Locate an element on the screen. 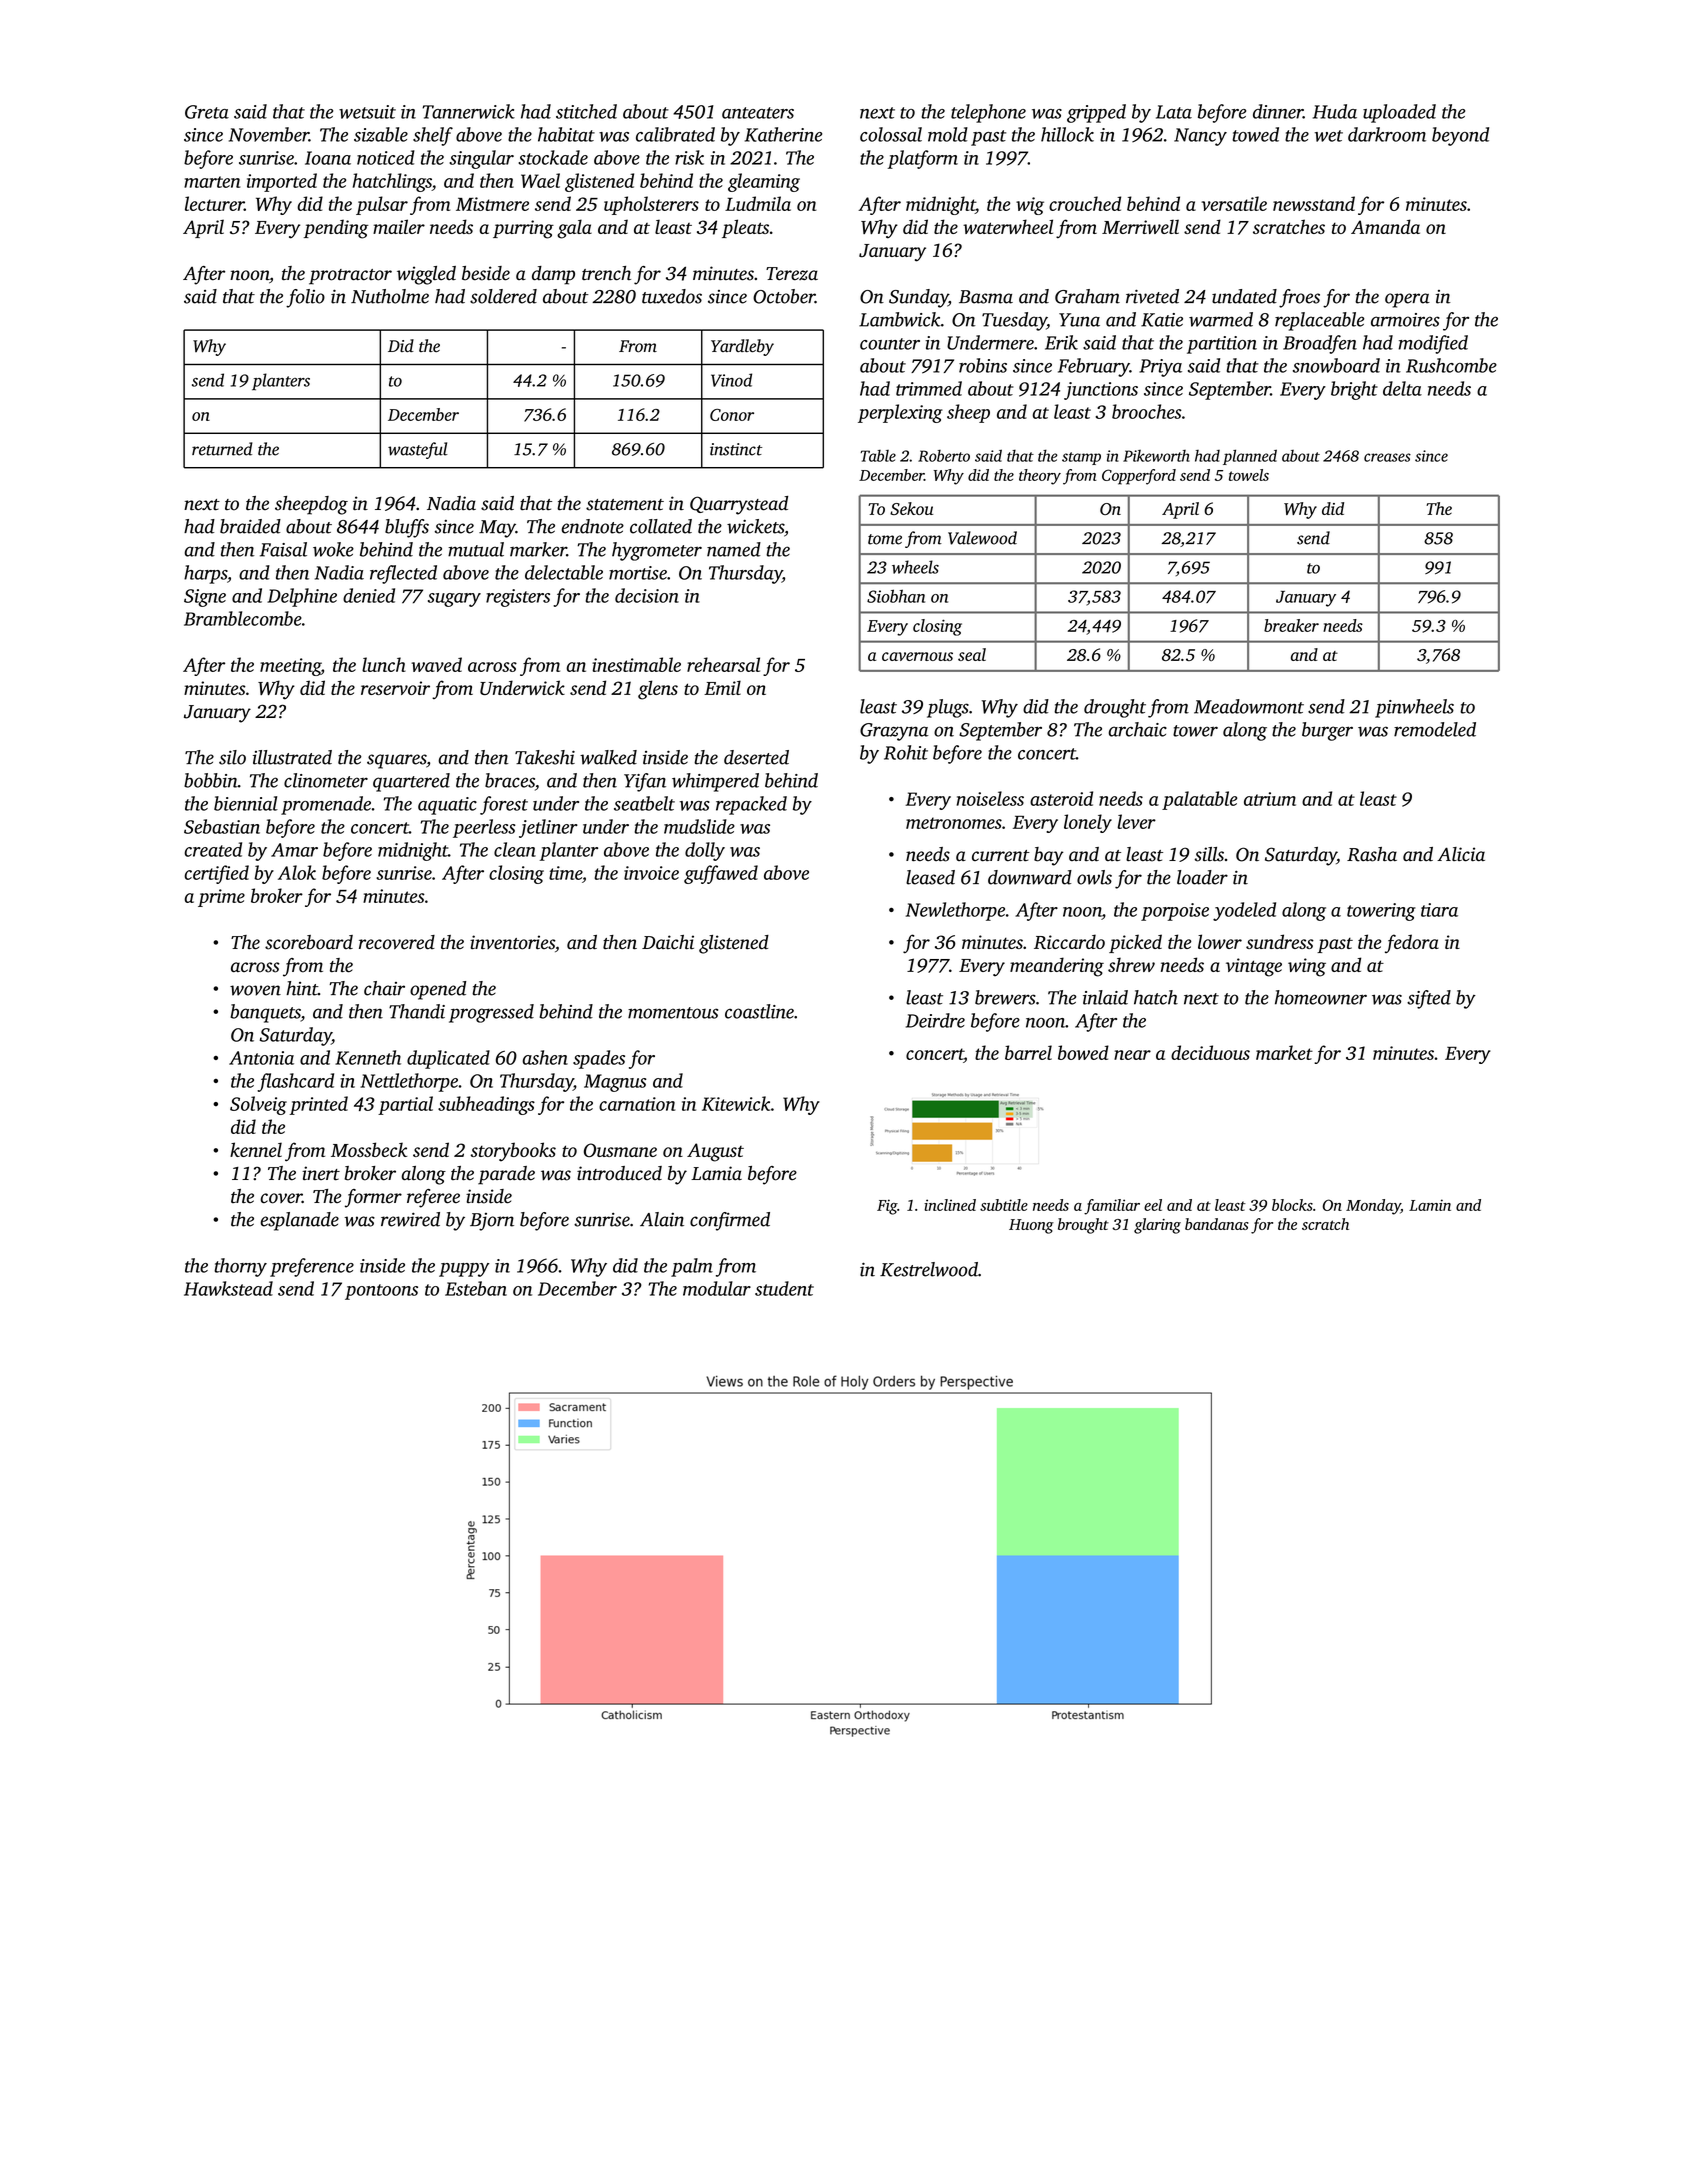 The height and width of the screenshot is (2178, 1683). uploaded is located at coordinates (1399, 113).
